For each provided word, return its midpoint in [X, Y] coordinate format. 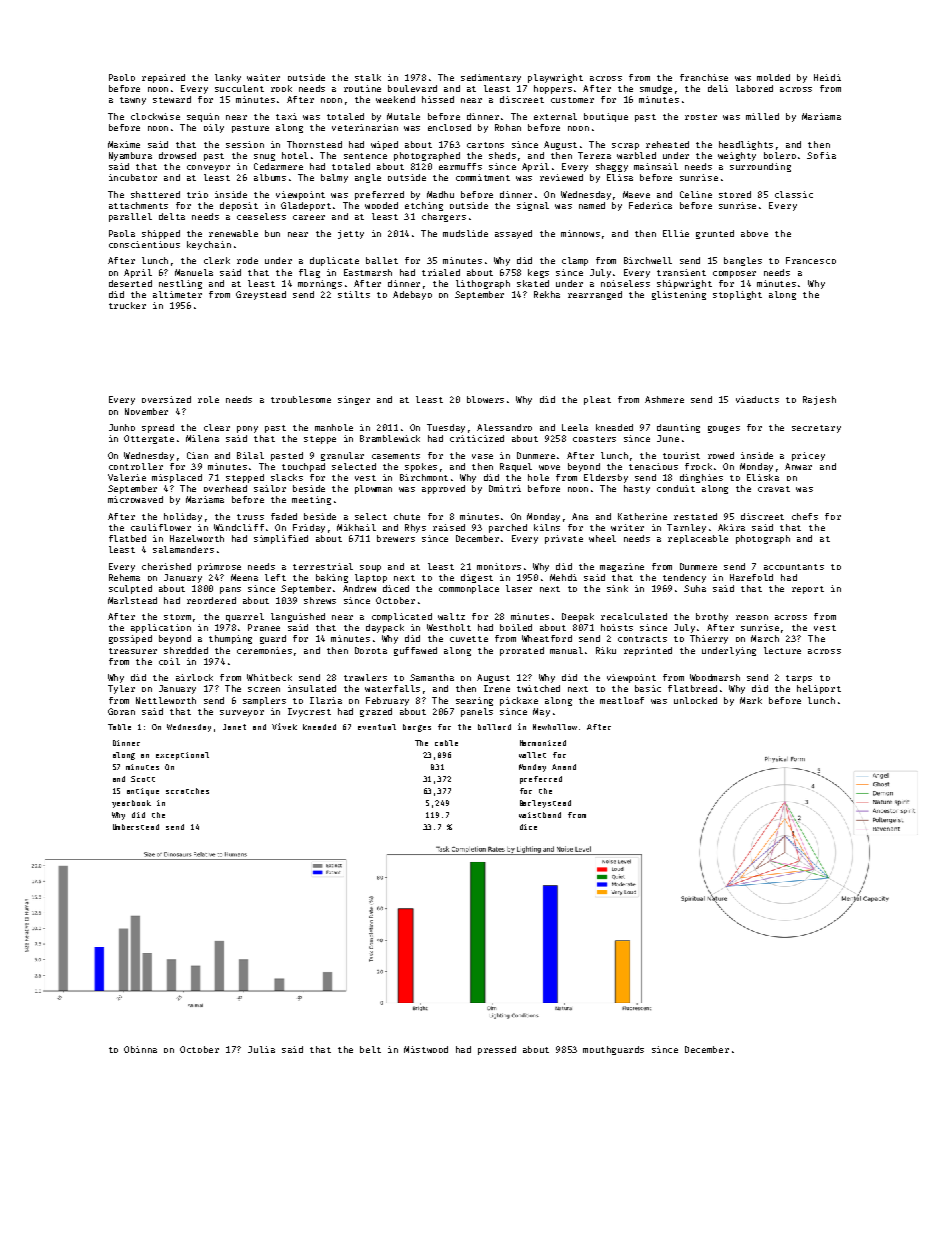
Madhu [440, 194]
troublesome [301, 399]
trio [197, 194]
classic [794, 194]
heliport [819, 689]
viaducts [757, 399]
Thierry [709, 639]
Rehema [124, 577]
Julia [261, 1049]
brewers [396, 538]
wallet [532, 755]
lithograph [483, 284]
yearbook [131, 804]
